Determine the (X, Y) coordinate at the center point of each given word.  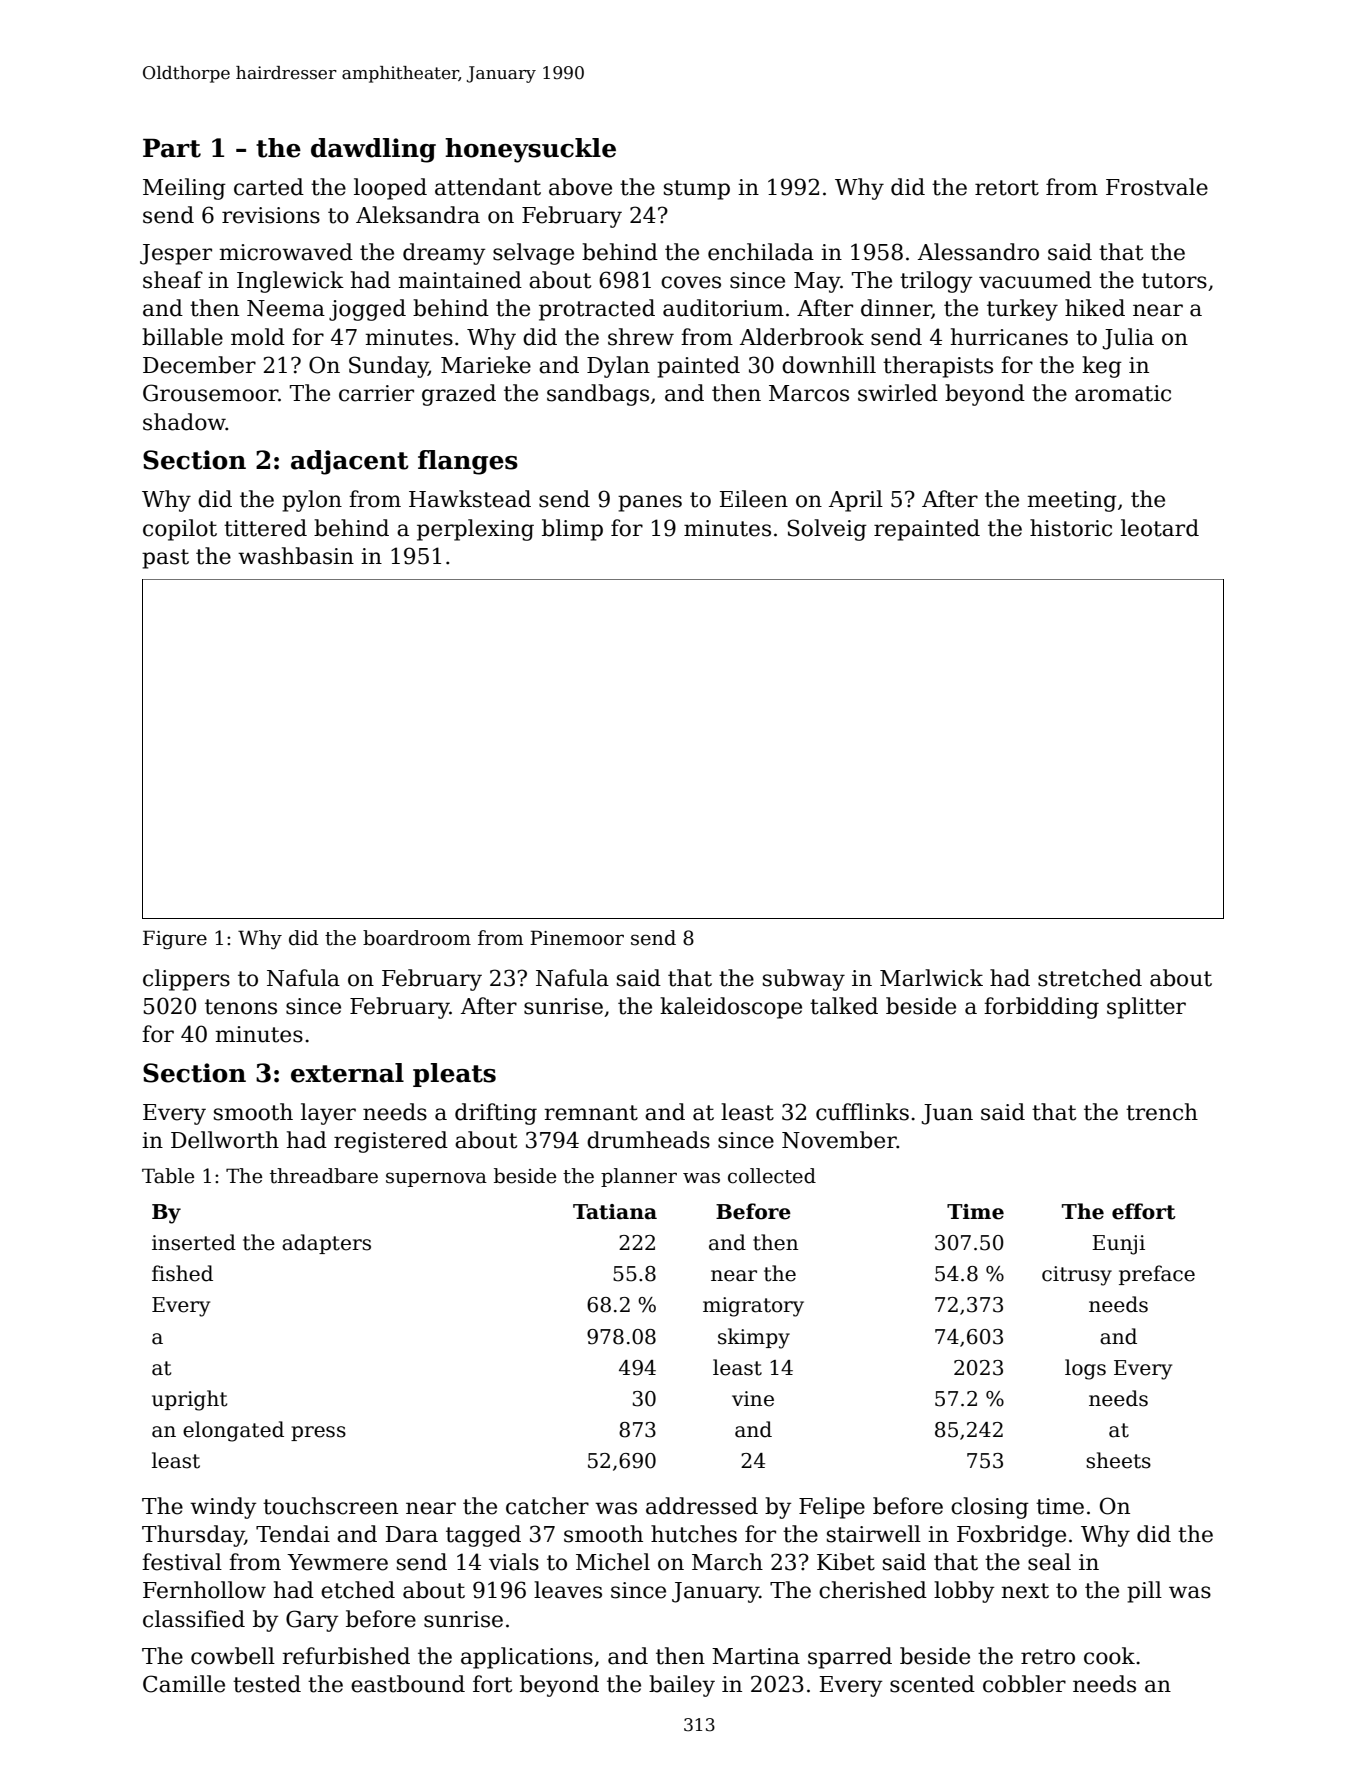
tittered (265, 528)
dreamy (444, 254)
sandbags (598, 395)
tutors (1174, 281)
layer (328, 1114)
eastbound (408, 1684)
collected (772, 1176)
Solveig (827, 530)
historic (1071, 528)
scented (932, 1684)
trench (1162, 1112)
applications (527, 1658)
